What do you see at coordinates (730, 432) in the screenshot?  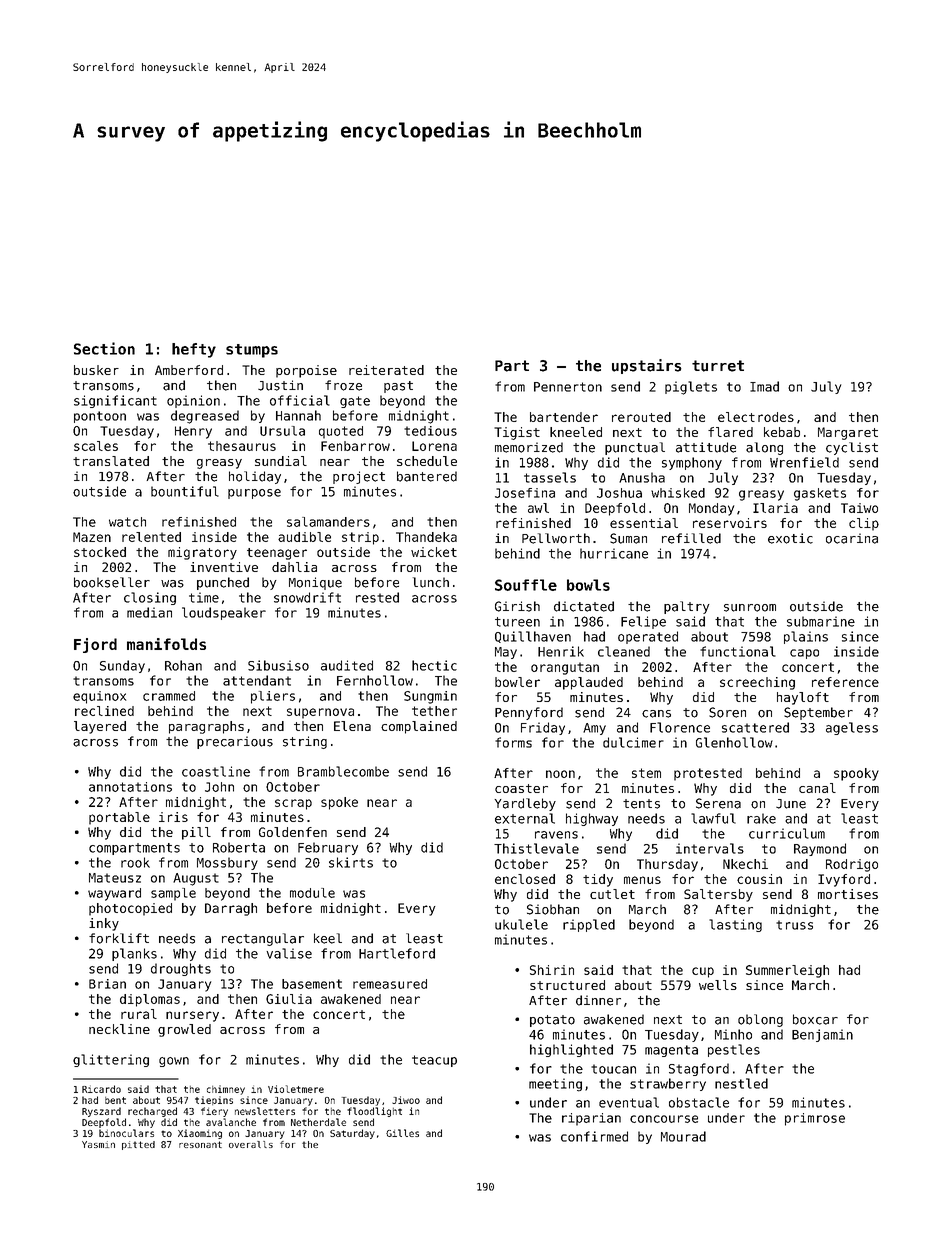 I see `flared` at bounding box center [730, 432].
